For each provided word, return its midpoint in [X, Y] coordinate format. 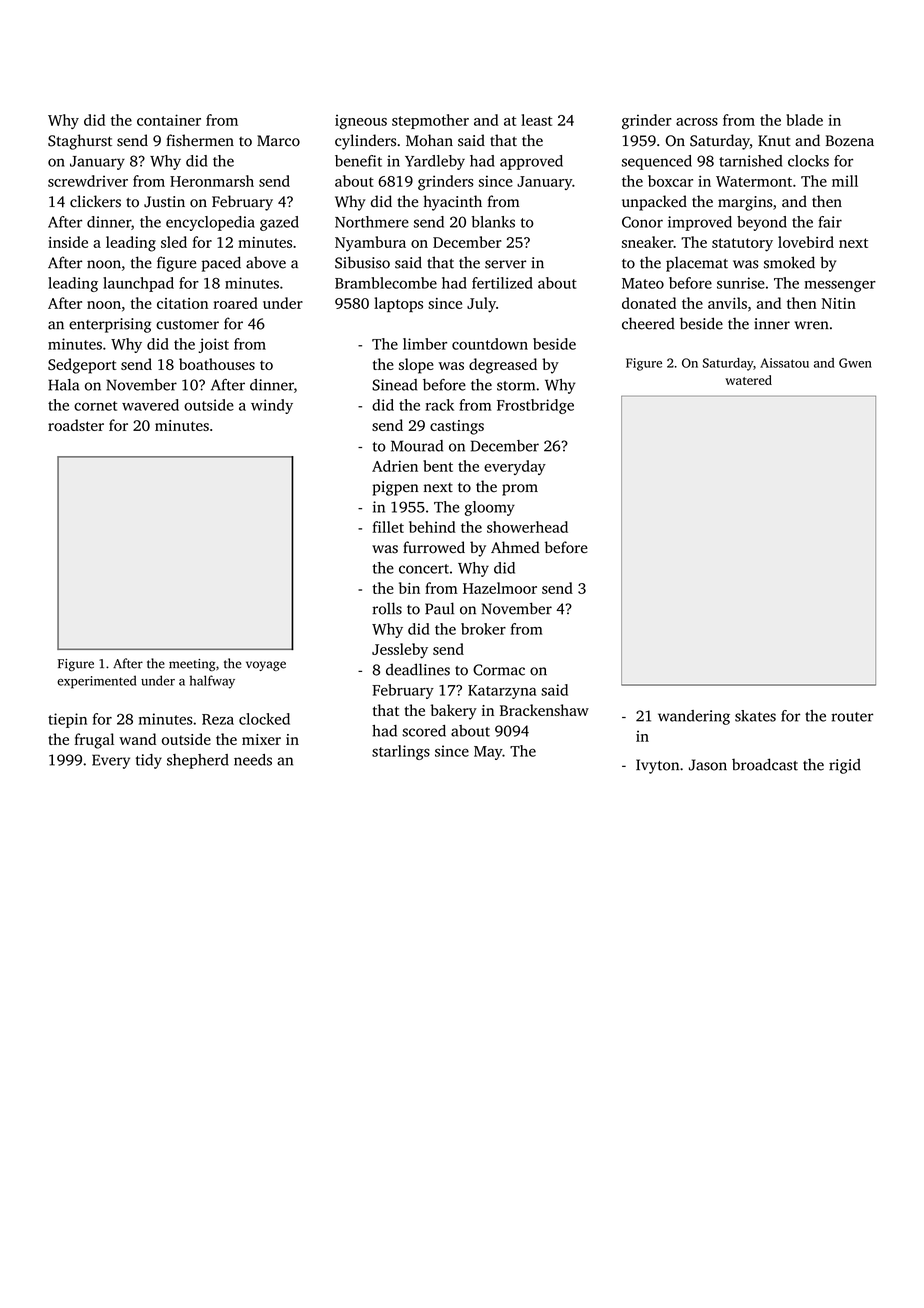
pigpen [395, 488]
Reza [218, 719]
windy [272, 406]
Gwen [855, 363]
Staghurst [80, 142]
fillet [388, 527]
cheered [648, 323]
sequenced [657, 162]
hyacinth [452, 203]
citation [182, 303]
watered [748, 380]
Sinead [394, 385]
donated [649, 303]
